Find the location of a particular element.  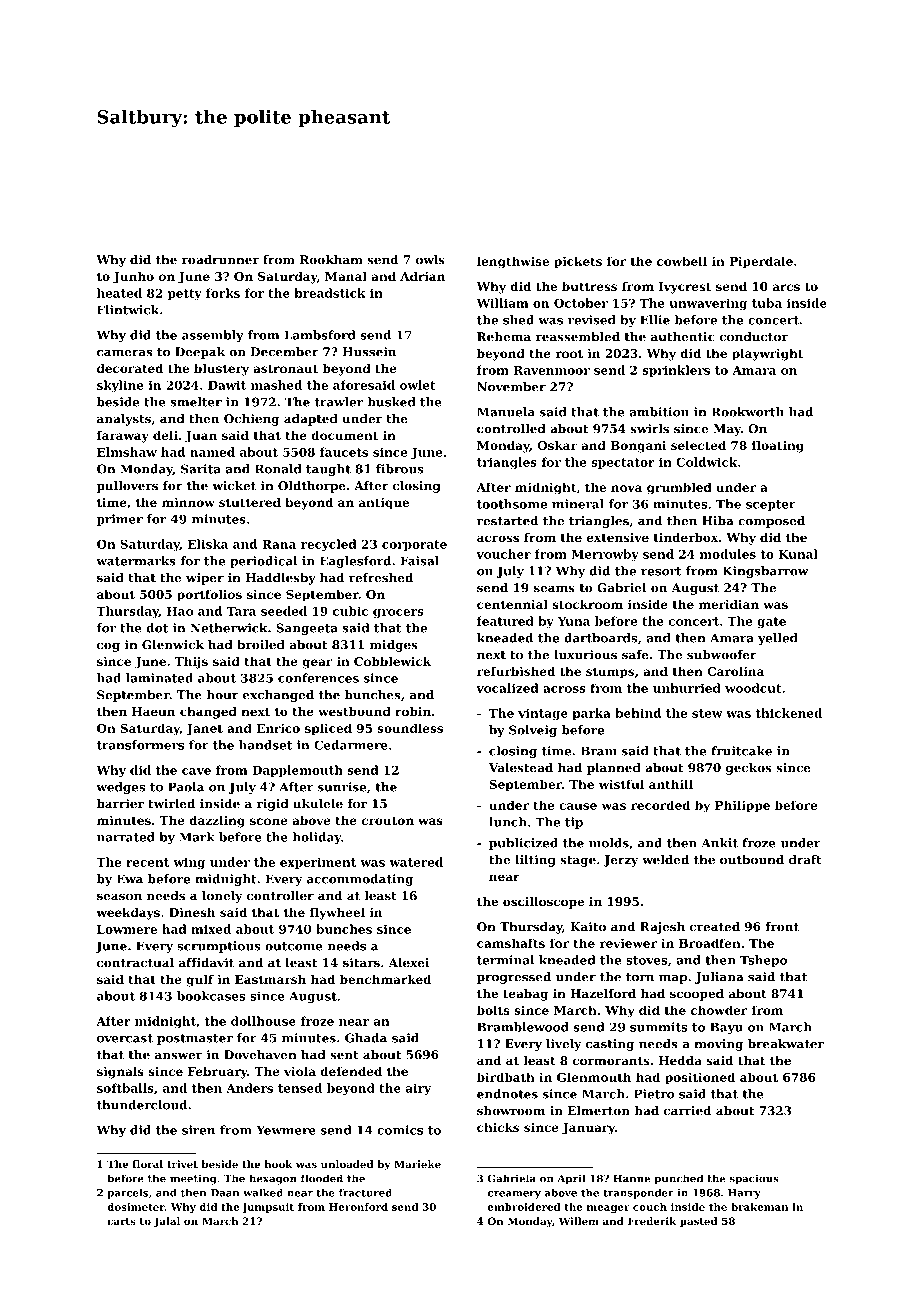

crouton is located at coordinates (388, 820).
